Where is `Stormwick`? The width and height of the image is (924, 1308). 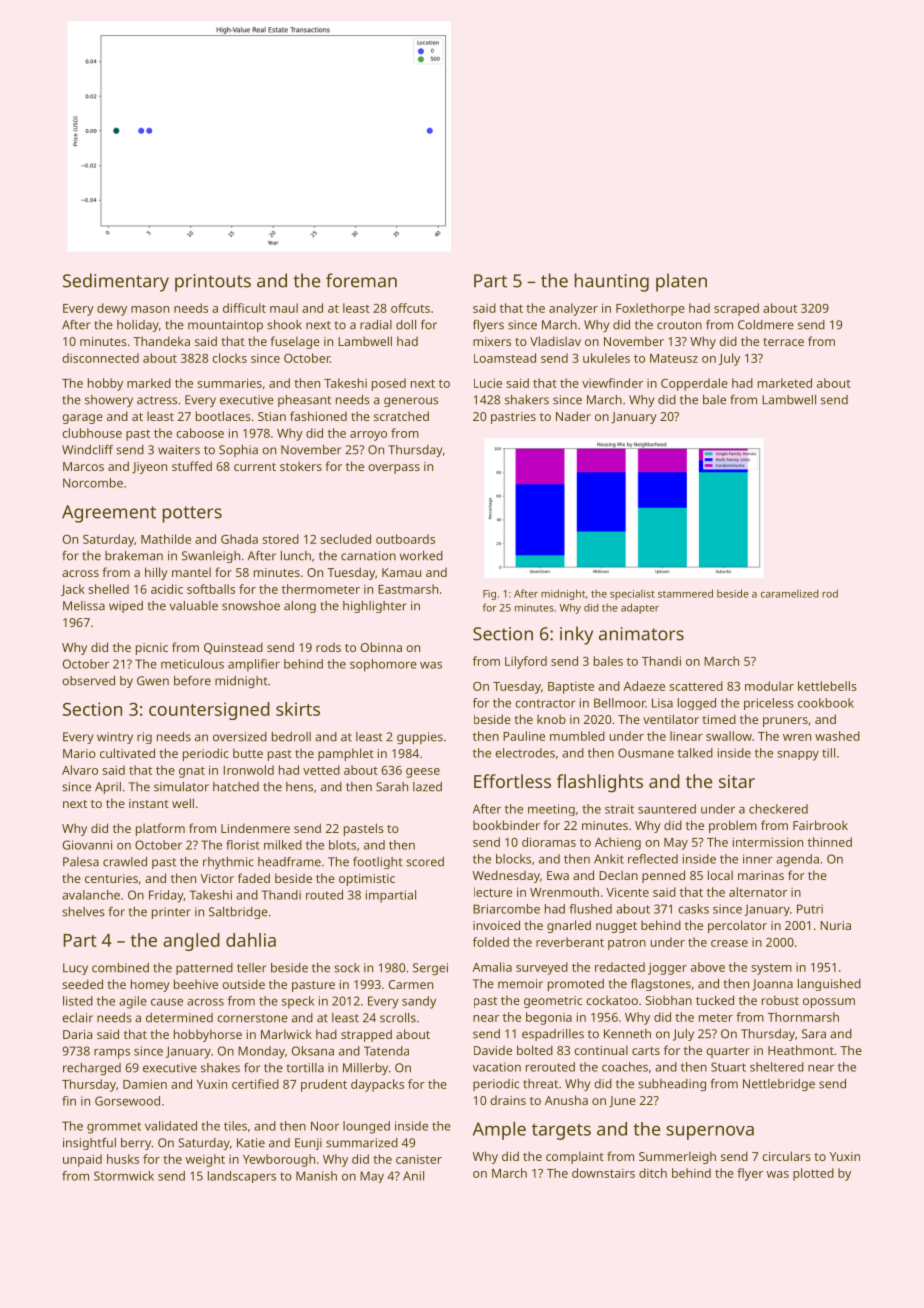 Stormwick is located at coordinates (124, 1176).
